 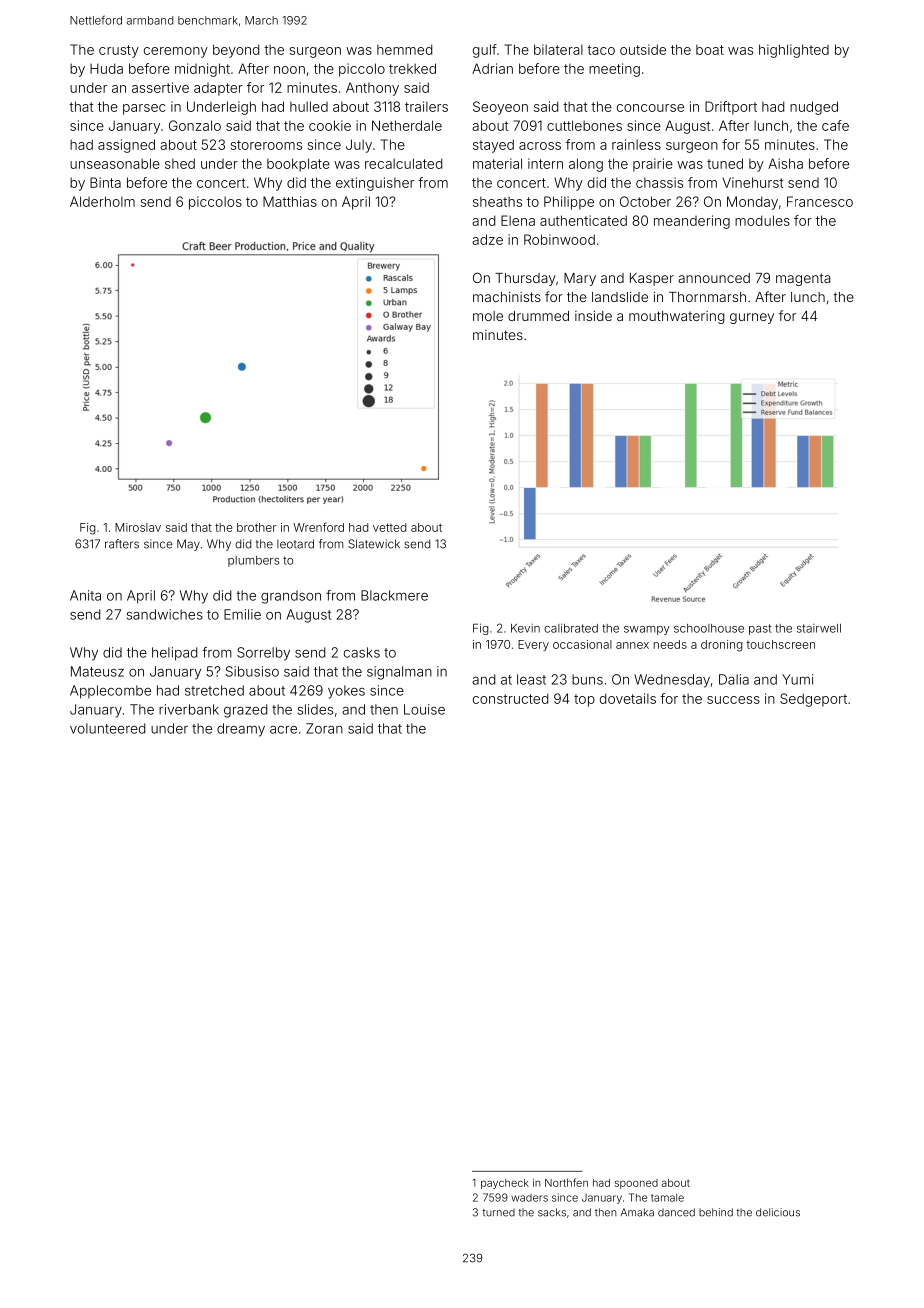 What do you see at coordinates (636, 1184) in the image?
I see `spooned` at bounding box center [636, 1184].
